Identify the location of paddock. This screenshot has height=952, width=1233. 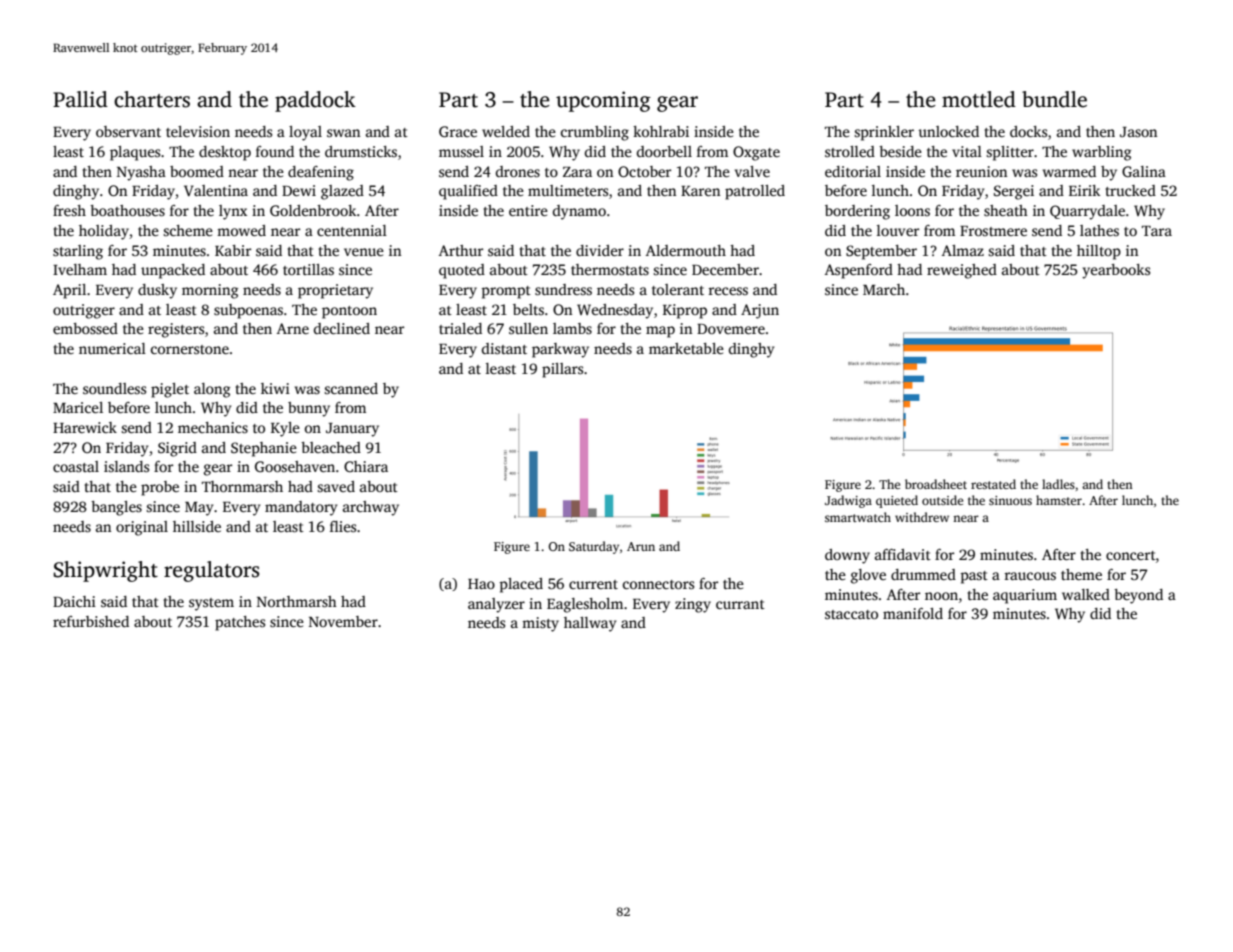
(315, 101).
